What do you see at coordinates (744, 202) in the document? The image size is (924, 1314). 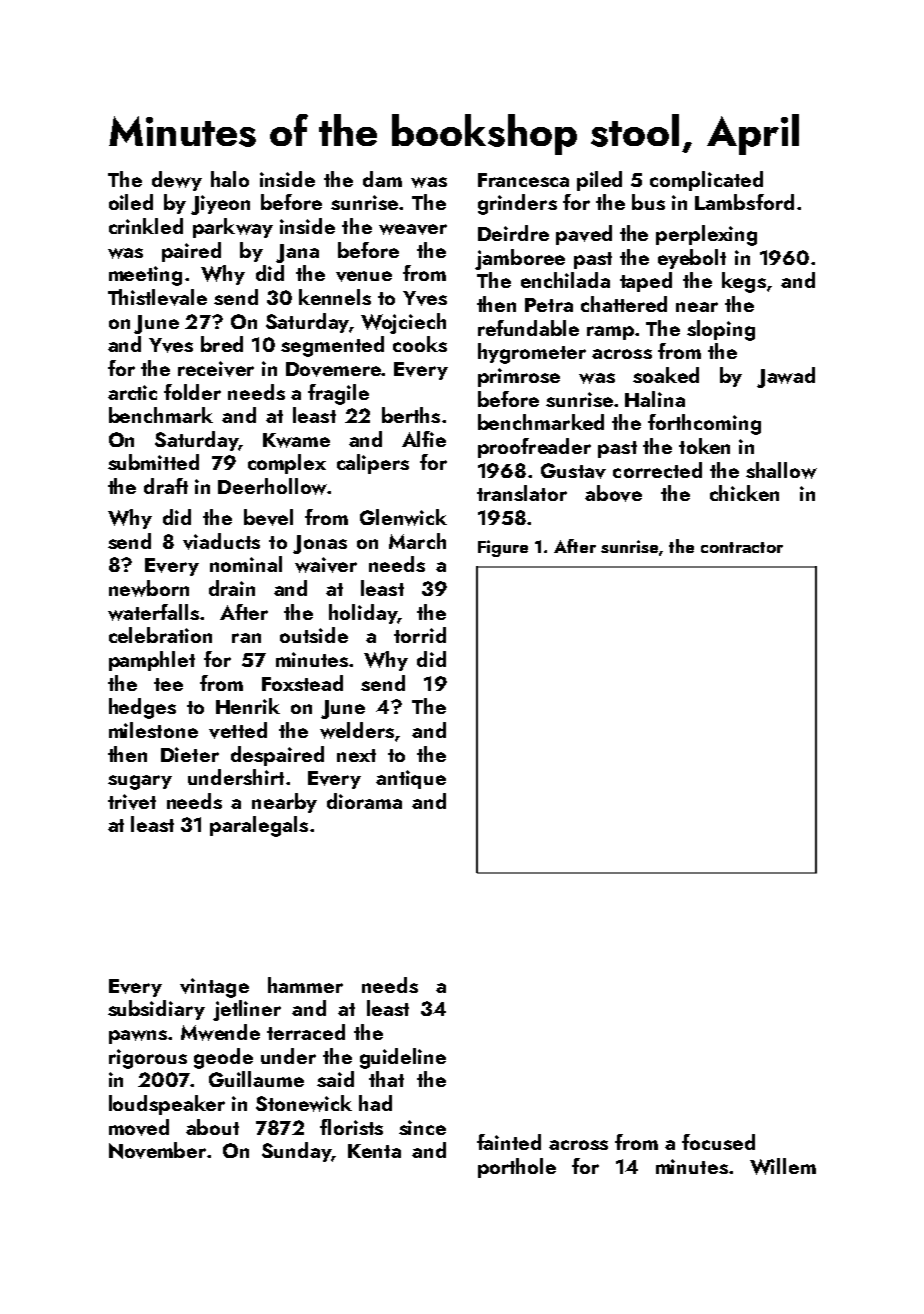 I see `Lambsford` at bounding box center [744, 202].
